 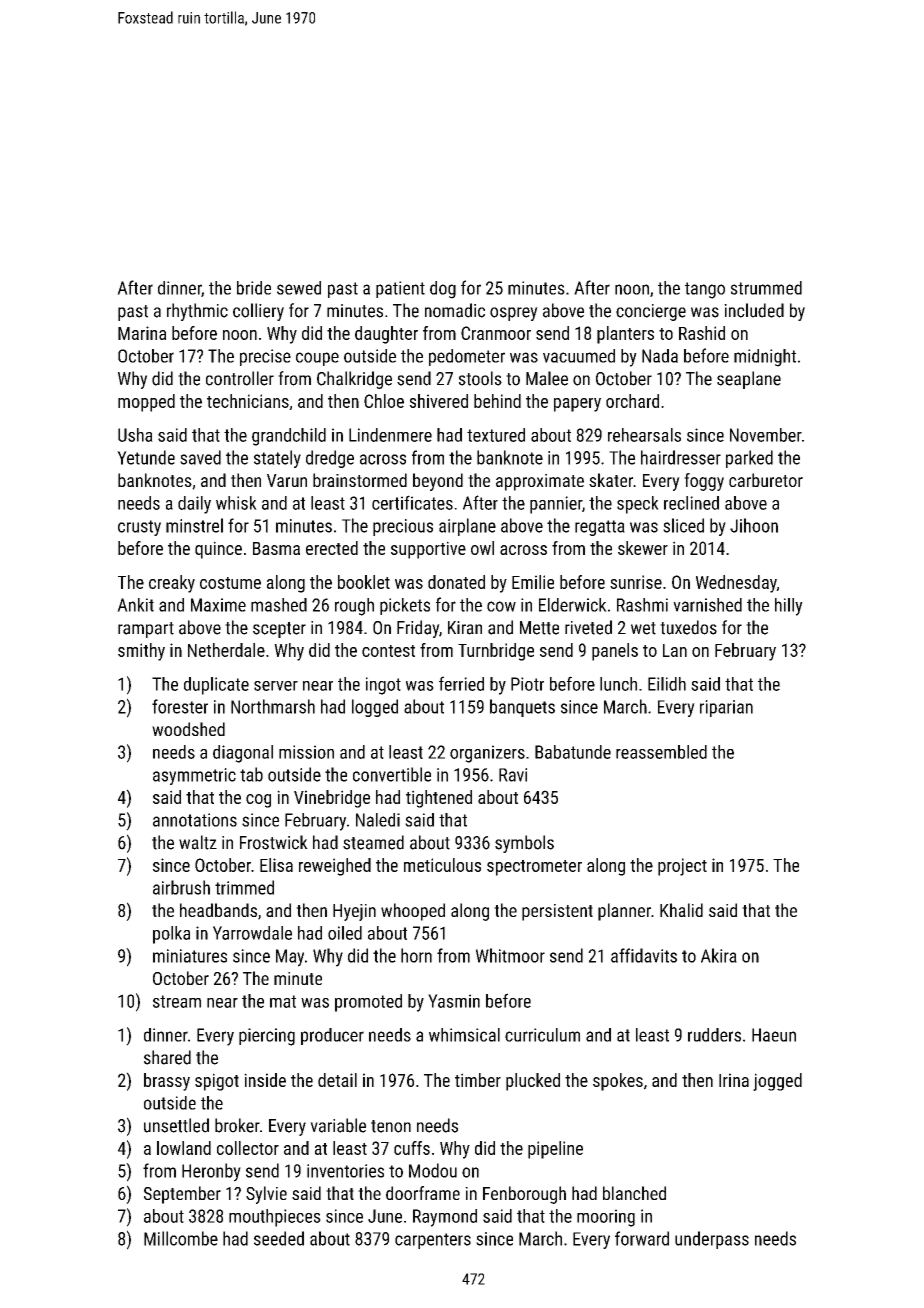 What do you see at coordinates (248, 401) in the screenshot?
I see `technicians` at bounding box center [248, 401].
